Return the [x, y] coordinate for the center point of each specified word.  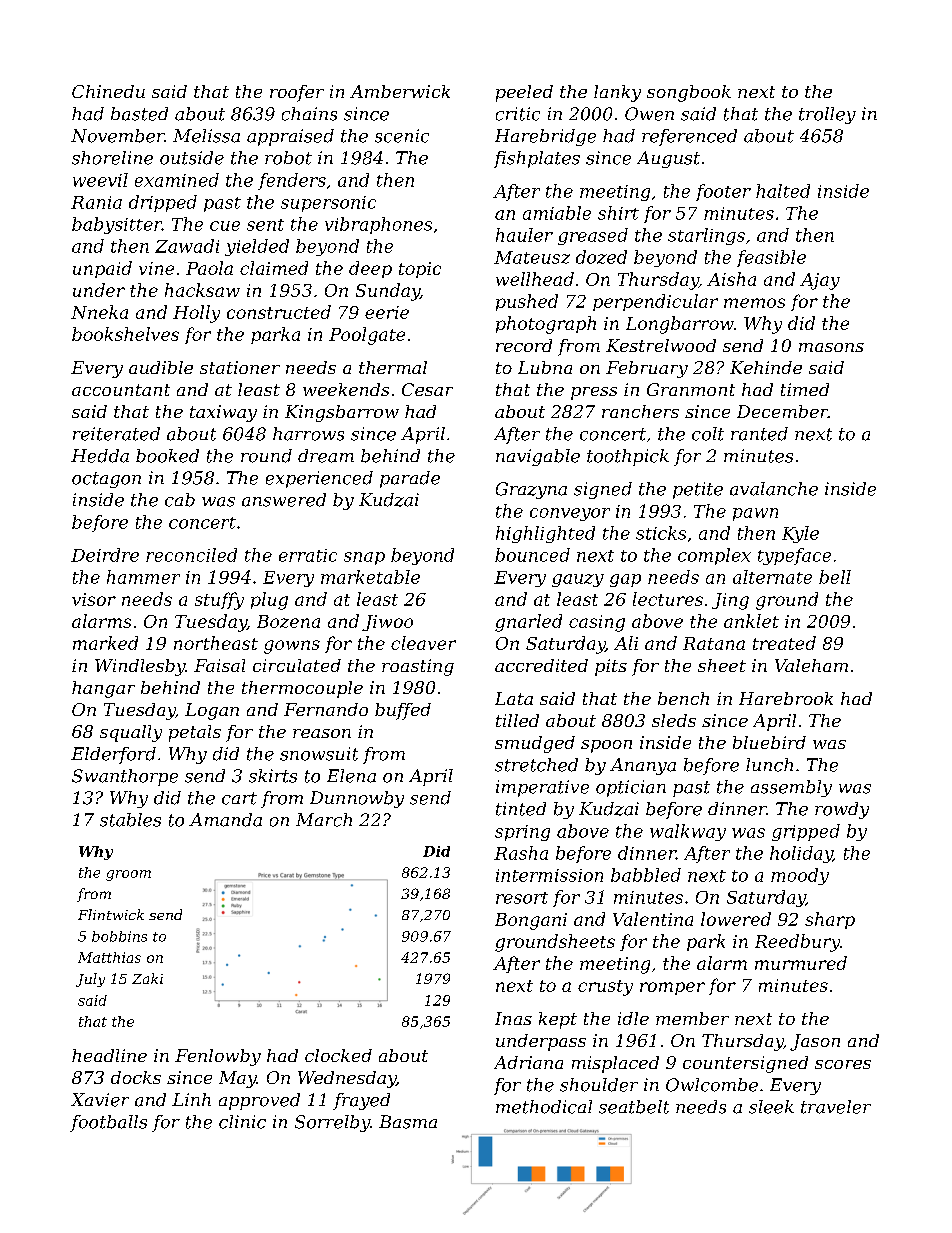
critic [518, 114]
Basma [408, 1122]
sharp [830, 920]
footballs [108, 1123]
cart [239, 798]
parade [410, 479]
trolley [827, 115]
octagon [106, 480]
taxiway [223, 413]
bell [835, 577]
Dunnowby [357, 799]
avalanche [774, 489]
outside [192, 158]
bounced [532, 555]
